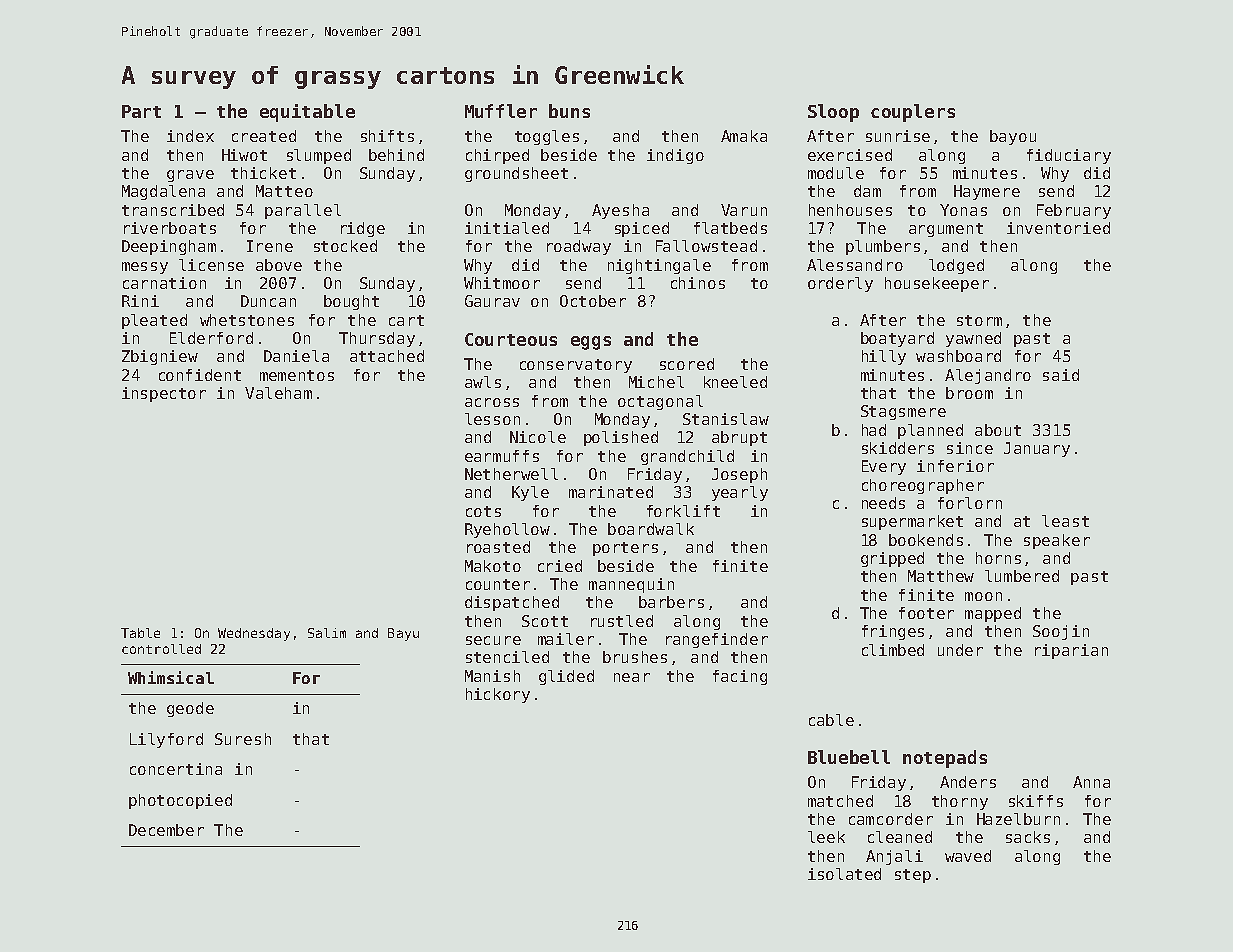 The image size is (1233, 952). I want to click on controlled, so click(161, 649).
